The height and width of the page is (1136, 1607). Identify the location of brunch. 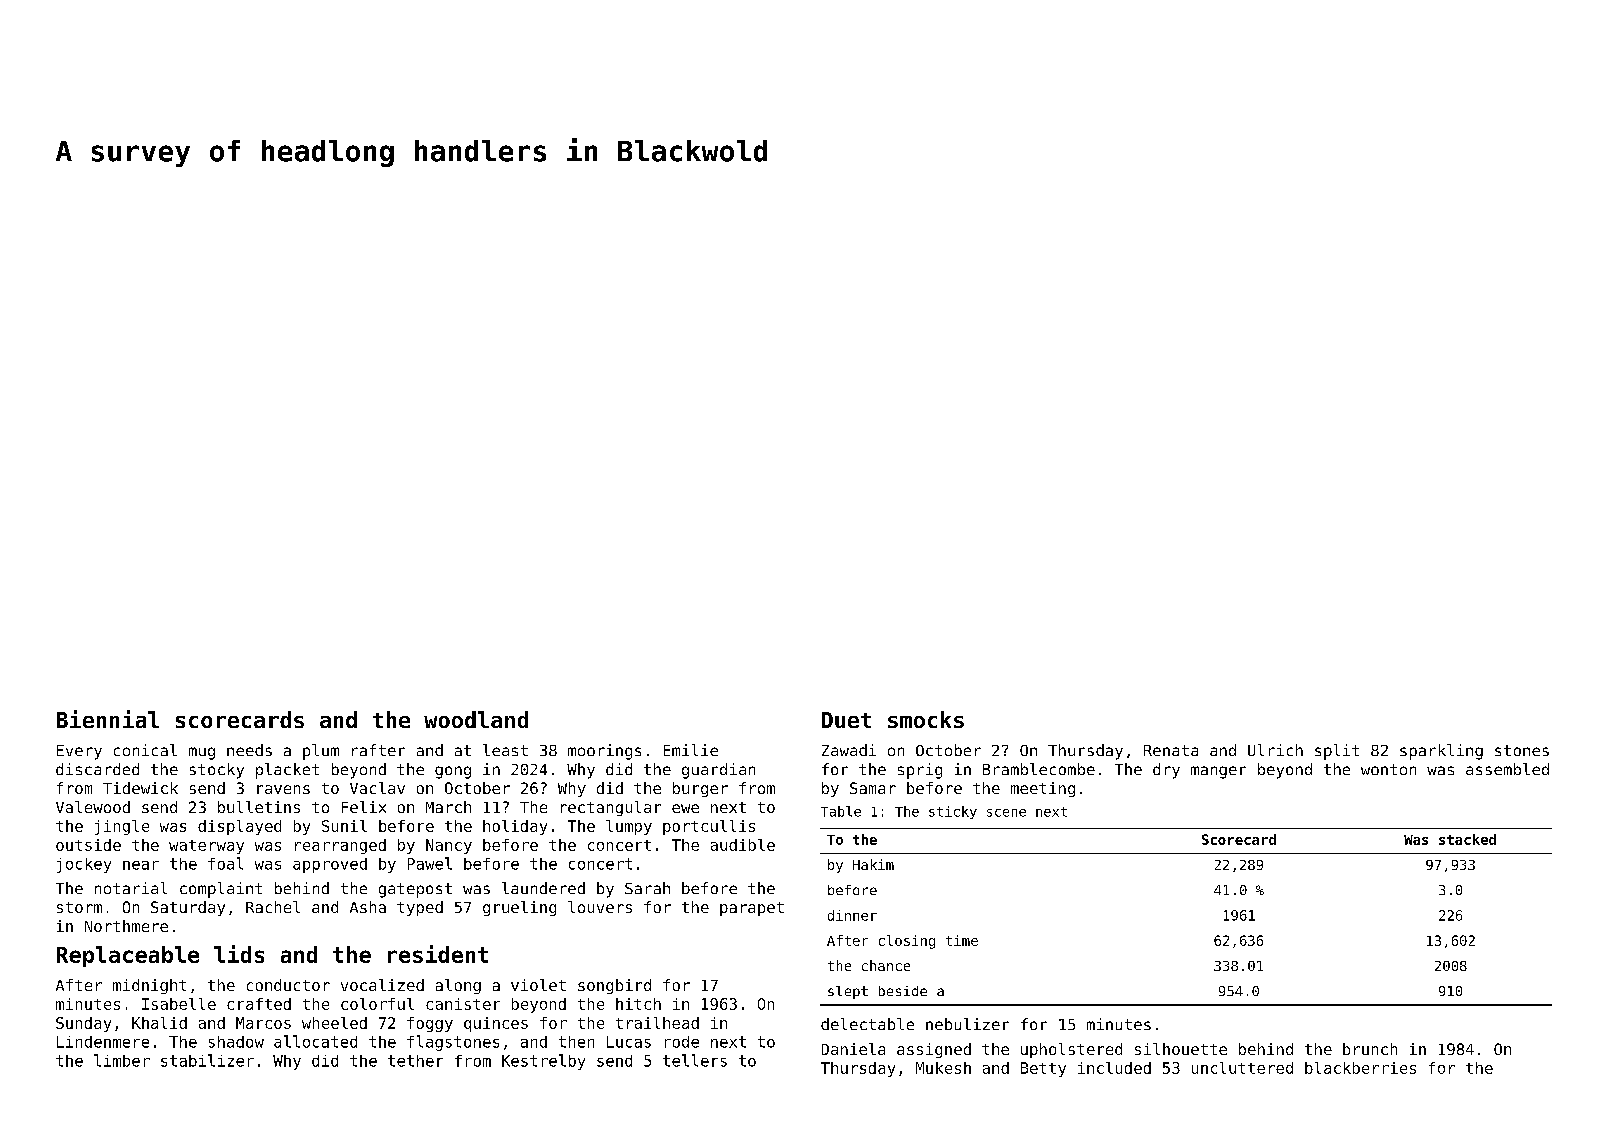
(1370, 1049).
